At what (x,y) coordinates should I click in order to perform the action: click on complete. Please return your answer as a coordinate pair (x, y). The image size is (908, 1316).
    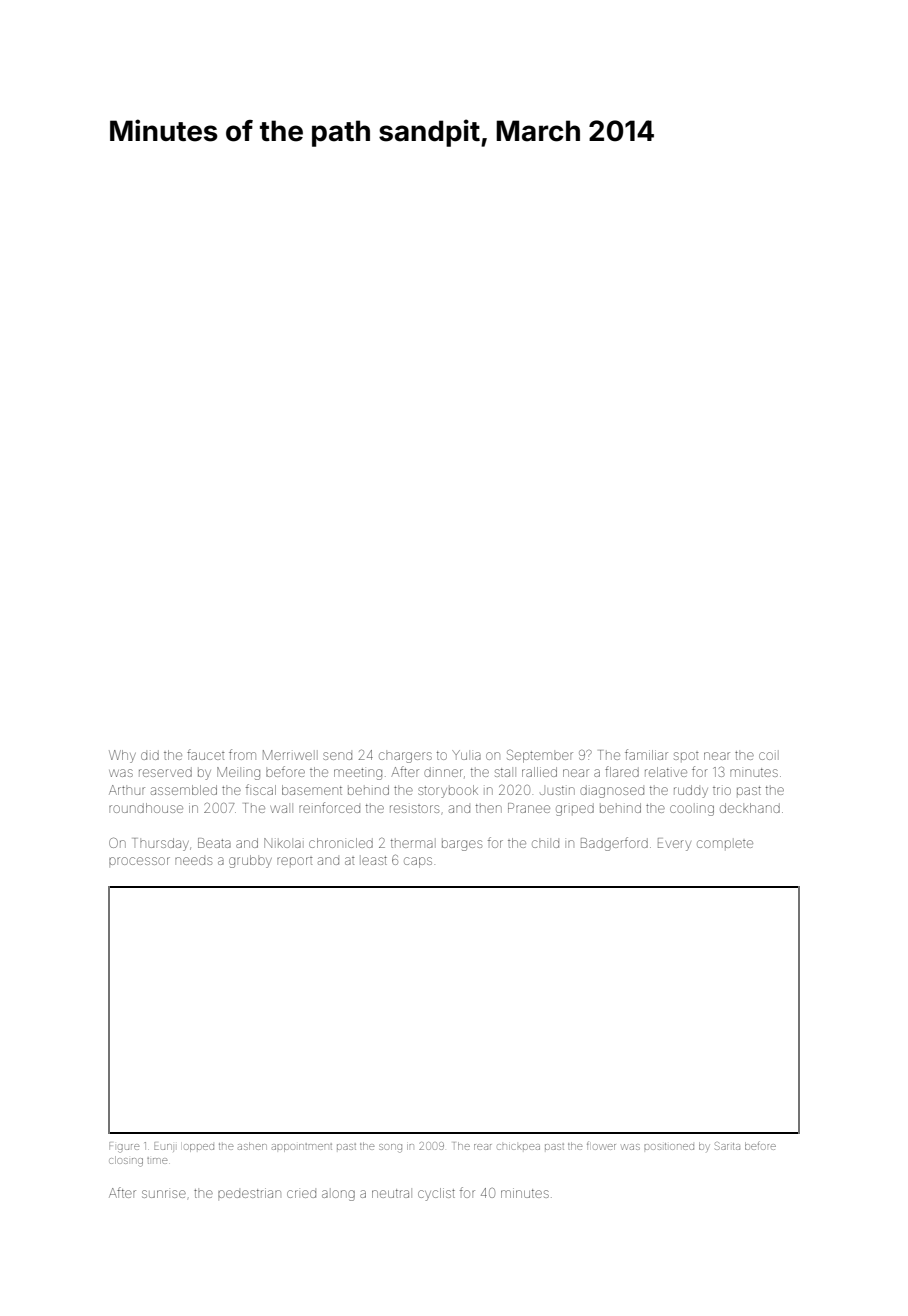
    Looking at the image, I should click on (725, 844).
